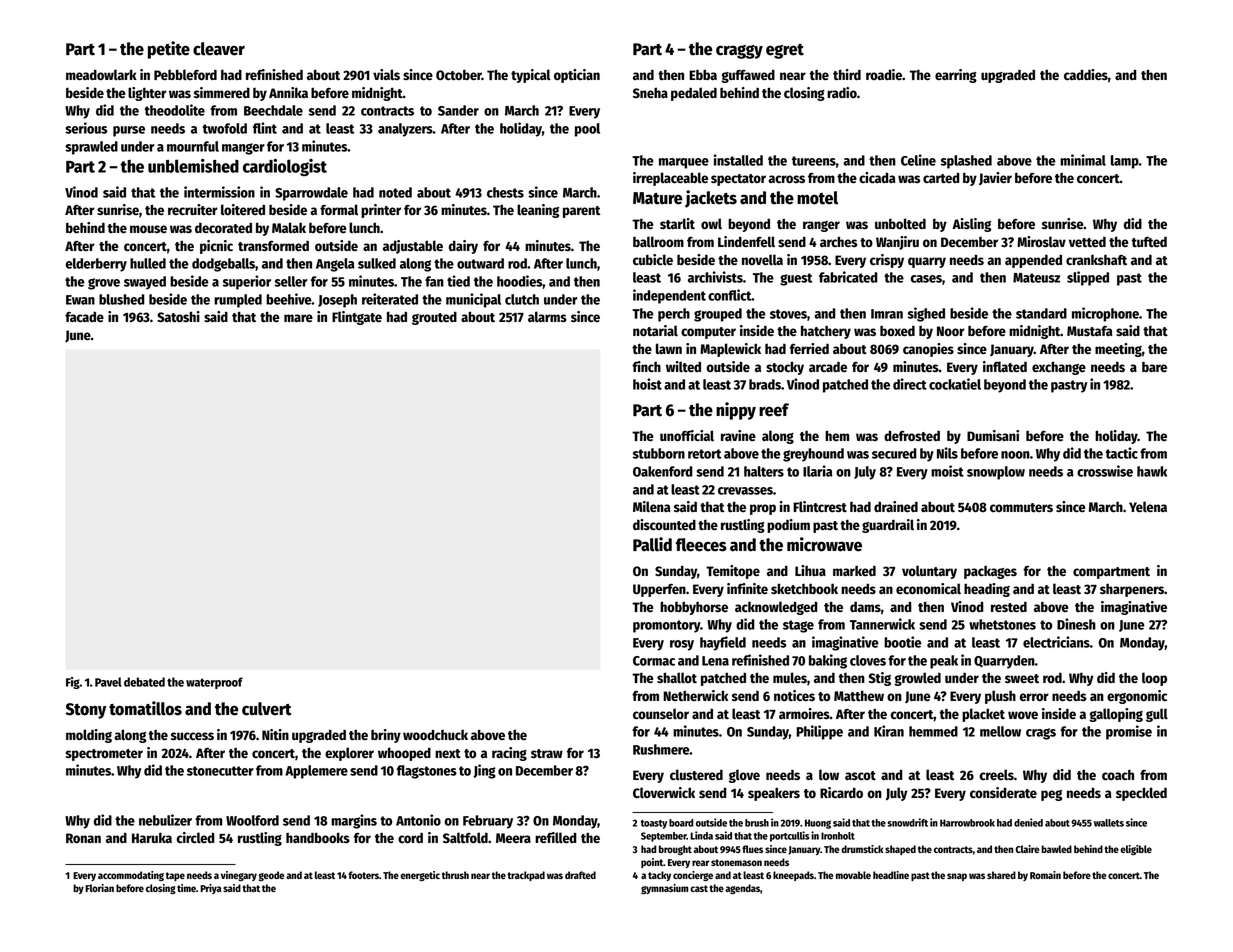 Image resolution: width=1233 pixels, height=952 pixels. Describe the element at coordinates (1002, 624) in the document. I see `whetstones` at that location.
